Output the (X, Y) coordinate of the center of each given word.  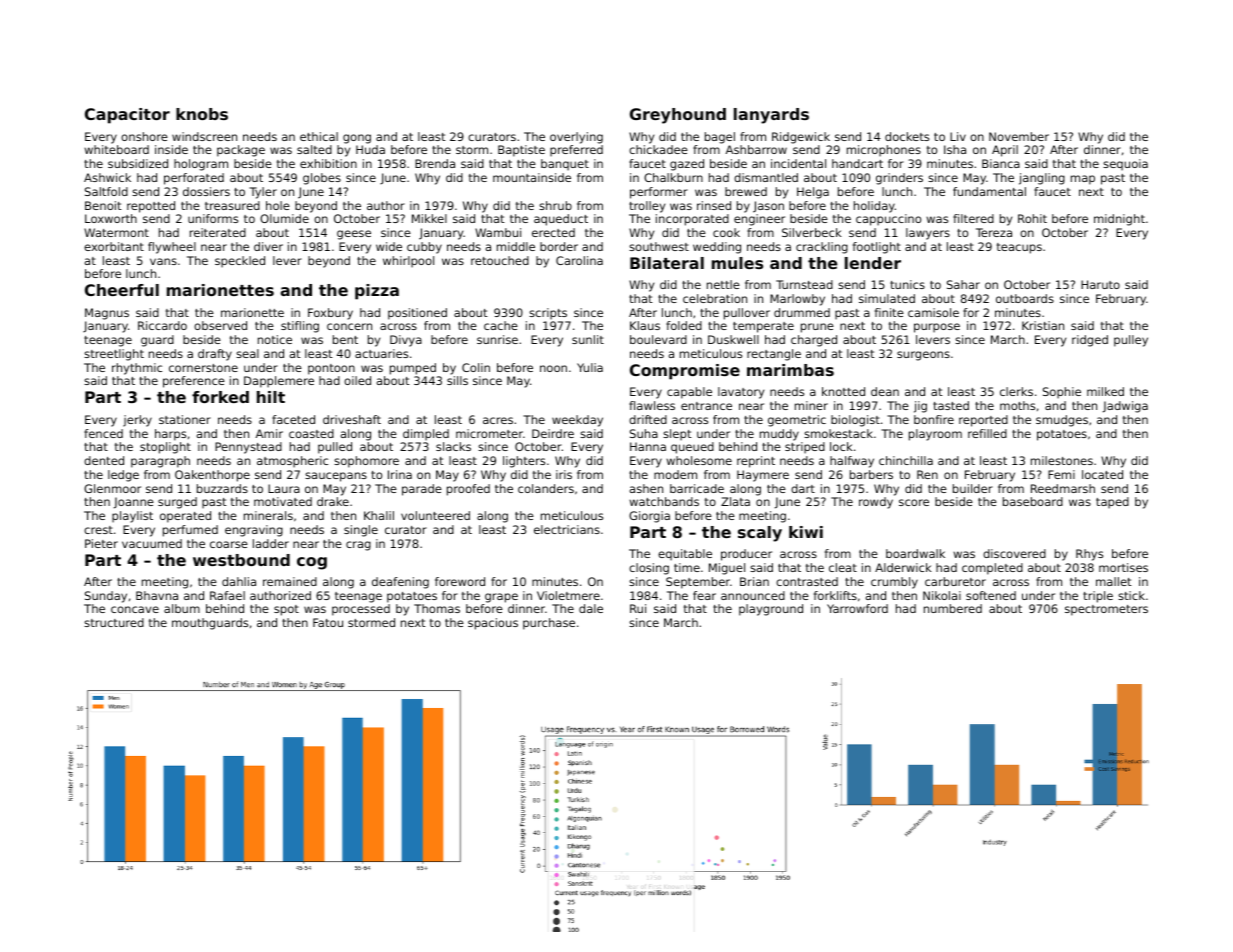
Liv (958, 136)
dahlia (239, 581)
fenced (103, 433)
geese (354, 235)
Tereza (994, 232)
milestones (1062, 460)
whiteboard (116, 149)
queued (692, 448)
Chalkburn (673, 177)
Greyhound (678, 116)
